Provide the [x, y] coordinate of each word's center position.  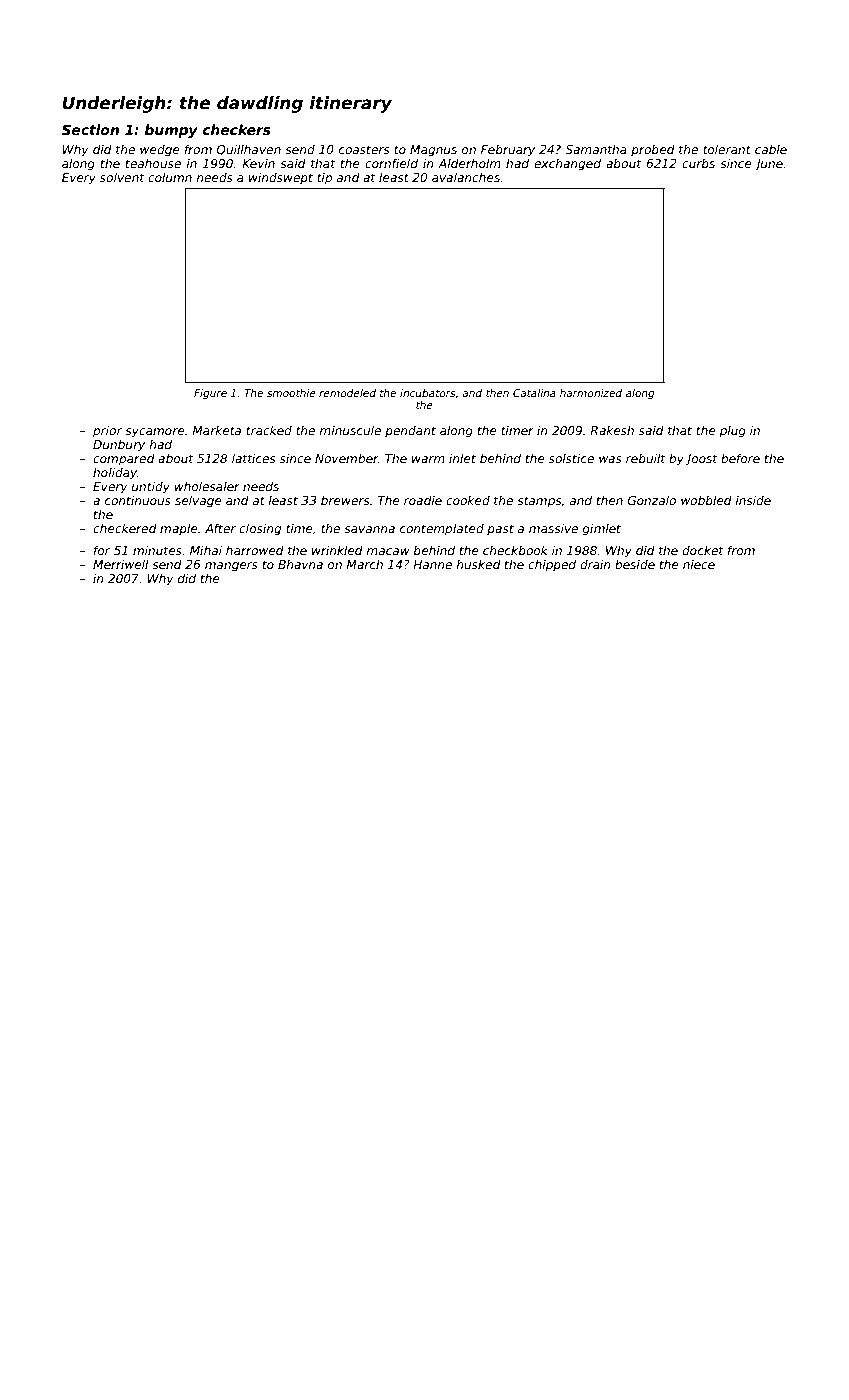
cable [771, 149]
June [769, 165]
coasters [364, 149]
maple [179, 530]
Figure [210, 394]
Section [90, 129]
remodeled [347, 393]
